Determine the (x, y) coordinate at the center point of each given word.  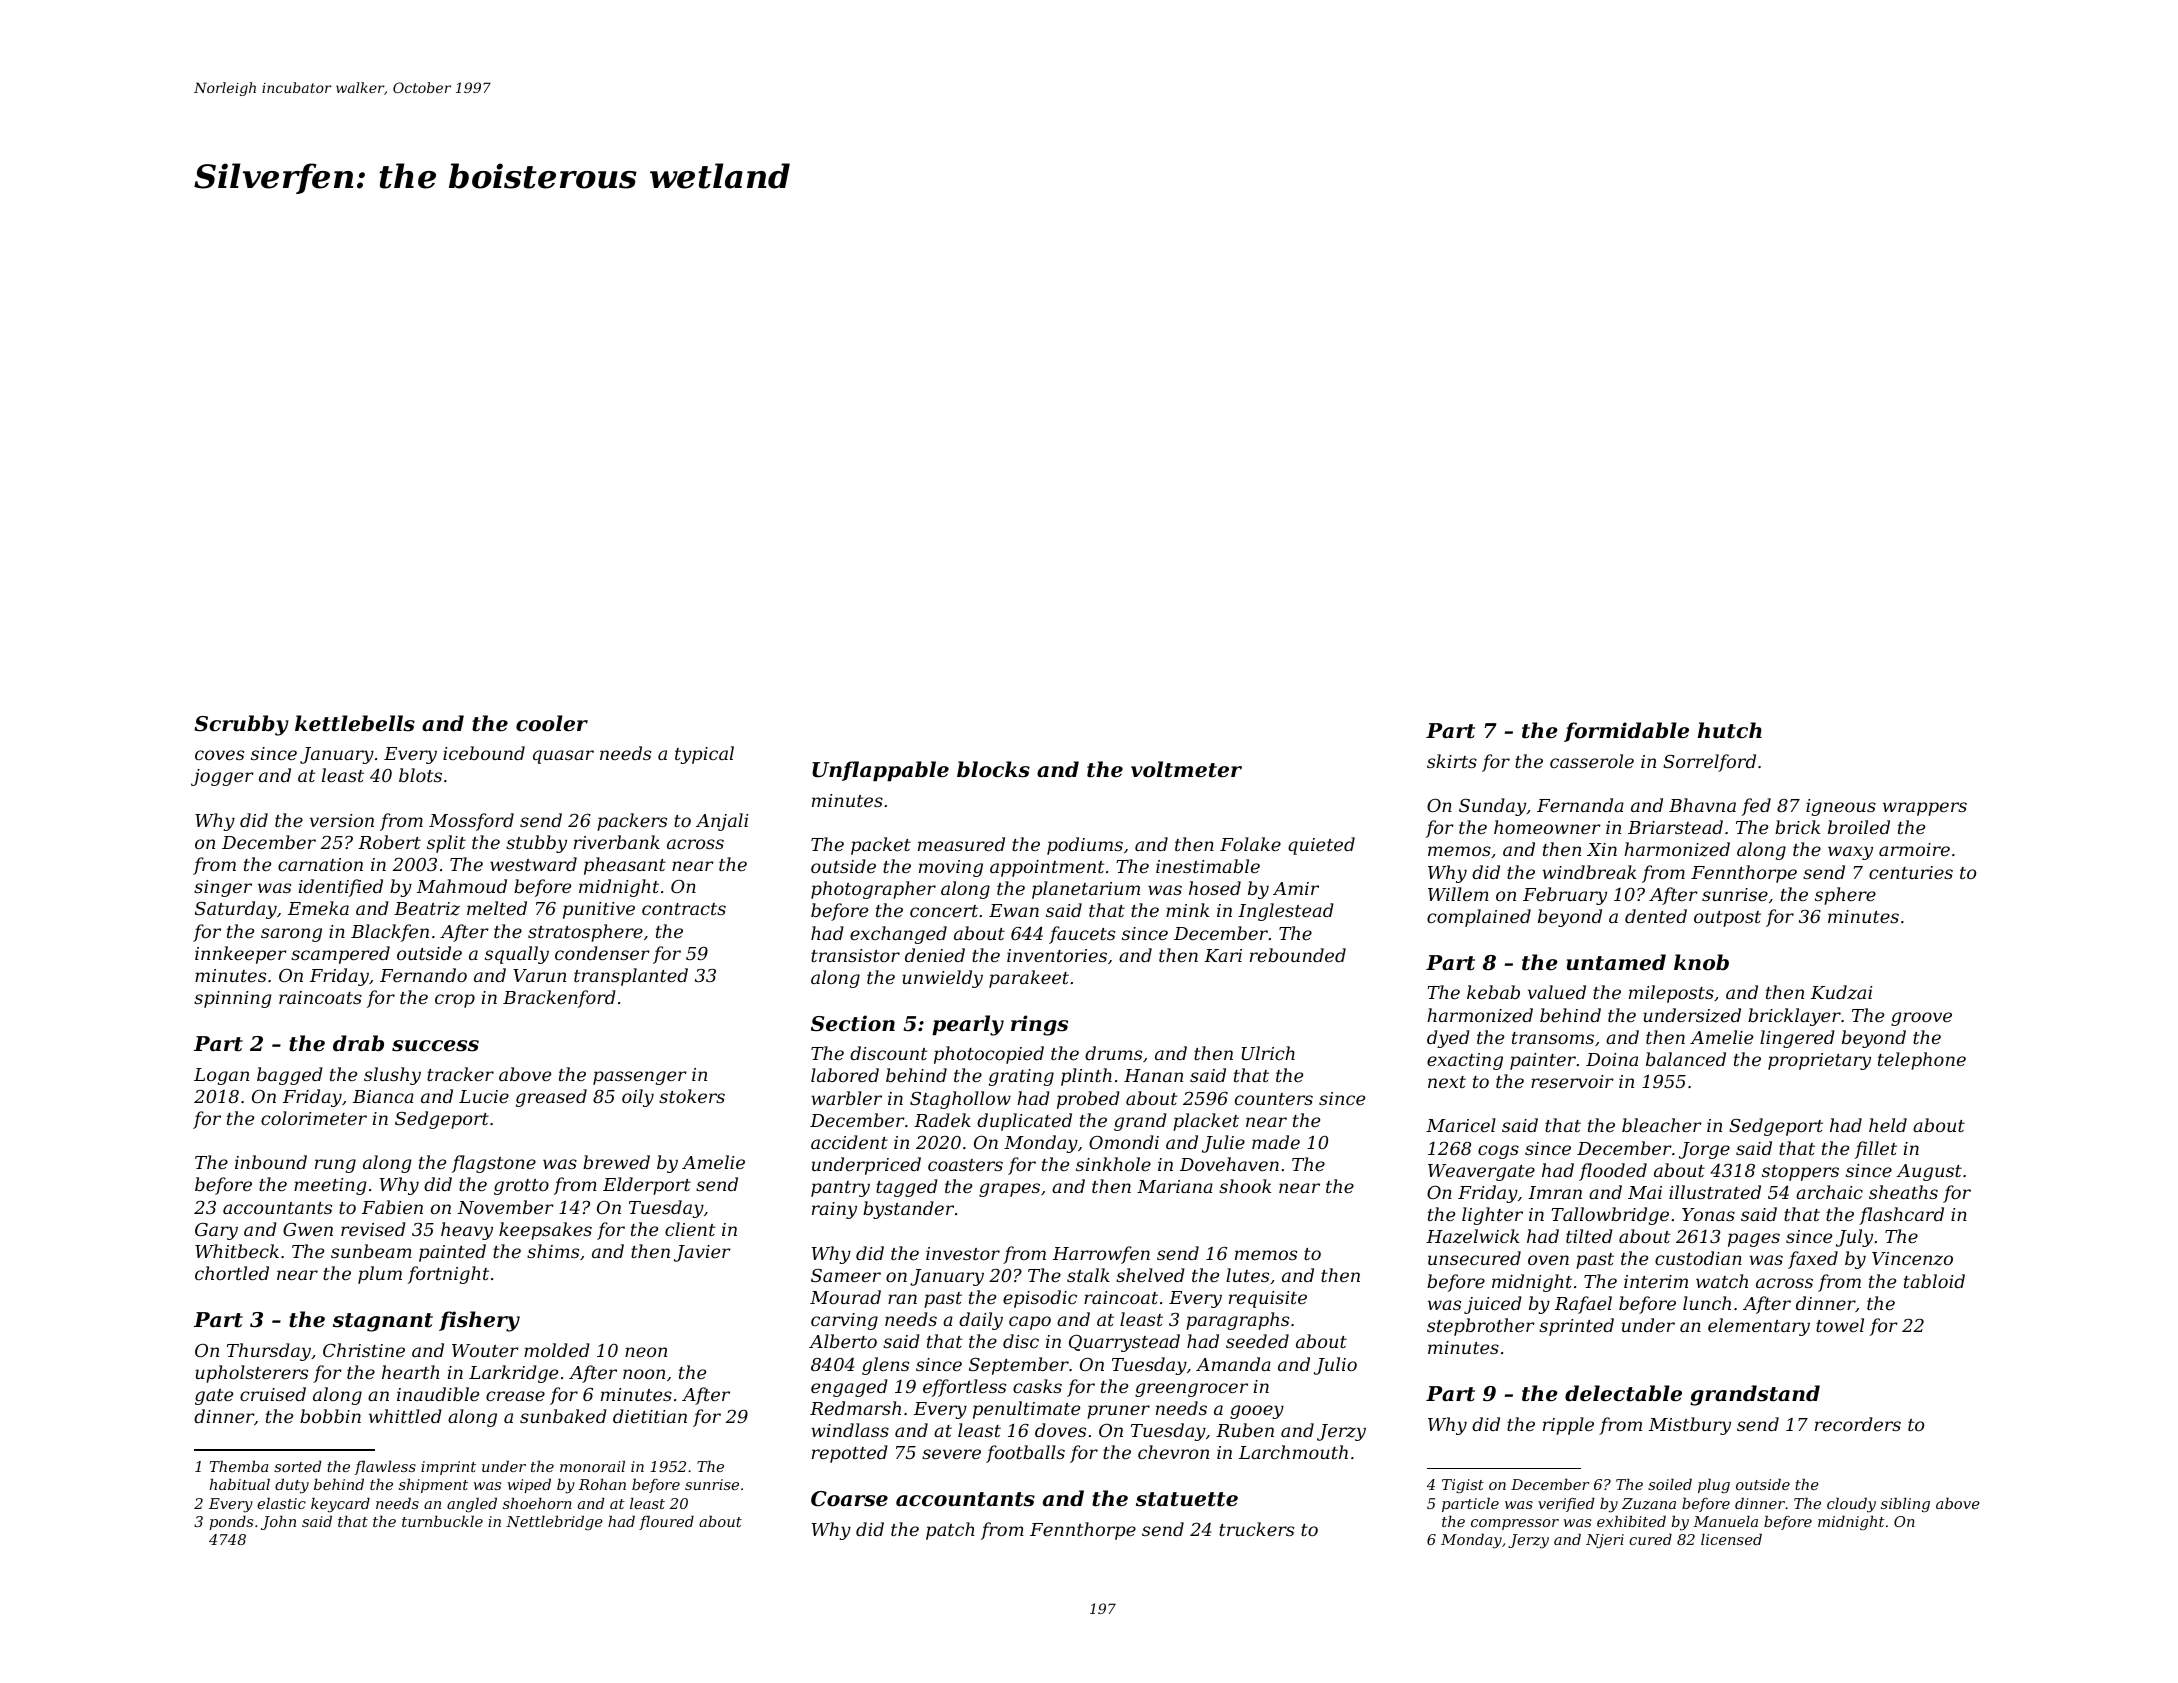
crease (515, 1396)
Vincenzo (1912, 1259)
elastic (281, 1503)
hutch (1730, 730)
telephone (1922, 1061)
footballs (1025, 1454)
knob (1701, 962)
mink (1187, 910)
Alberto (843, 1341)
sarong (291, 935)
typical (704, 755)
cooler (552, 723)
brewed (616, 1162)
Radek (942, 1120)
